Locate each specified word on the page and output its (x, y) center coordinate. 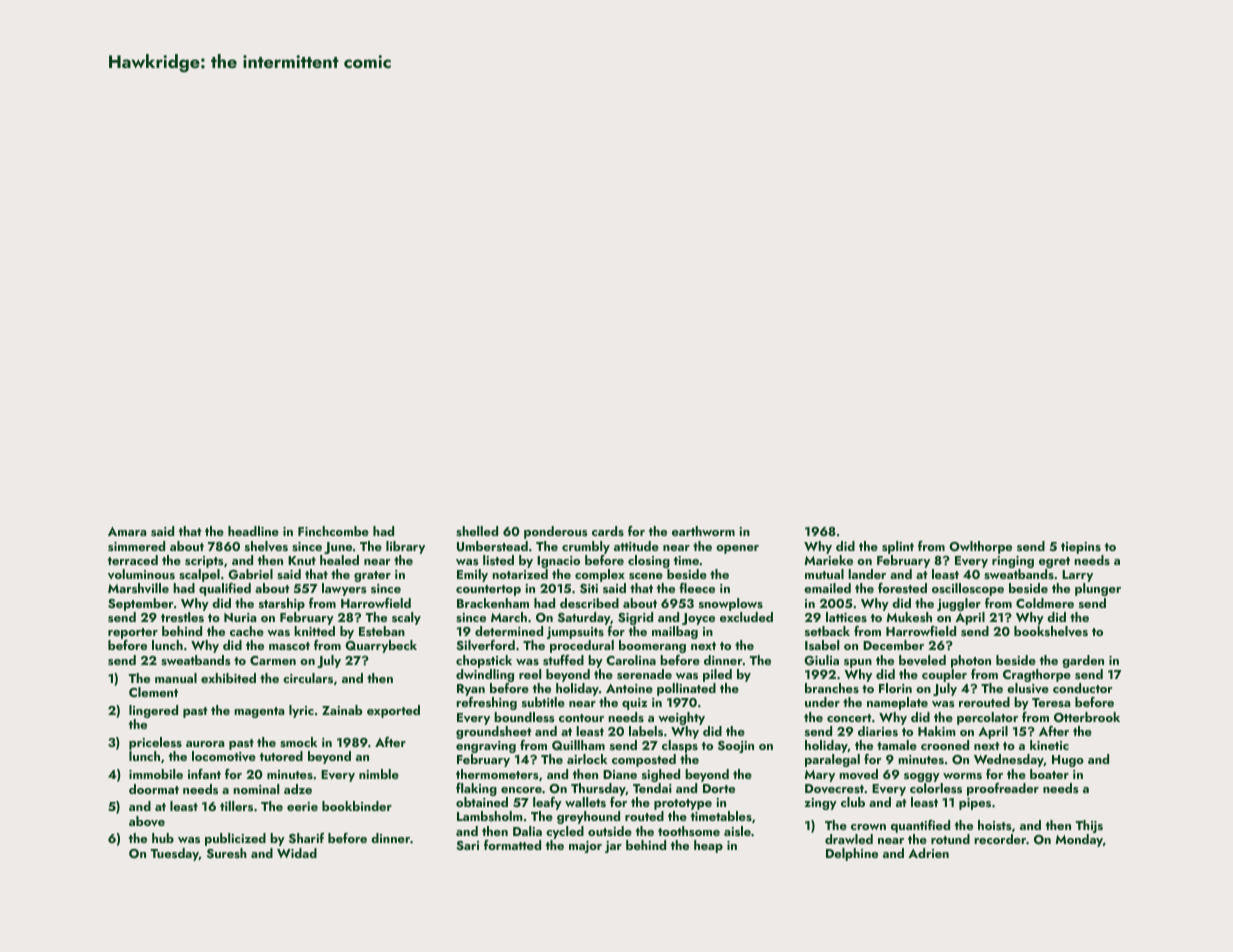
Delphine (852, 854)
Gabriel (250, 574)
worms (962, 776)
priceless (155, 743)
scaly (406, 618)
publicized (235, 839)
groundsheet (493, 732)
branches (832, 688)
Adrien (928, 853)
